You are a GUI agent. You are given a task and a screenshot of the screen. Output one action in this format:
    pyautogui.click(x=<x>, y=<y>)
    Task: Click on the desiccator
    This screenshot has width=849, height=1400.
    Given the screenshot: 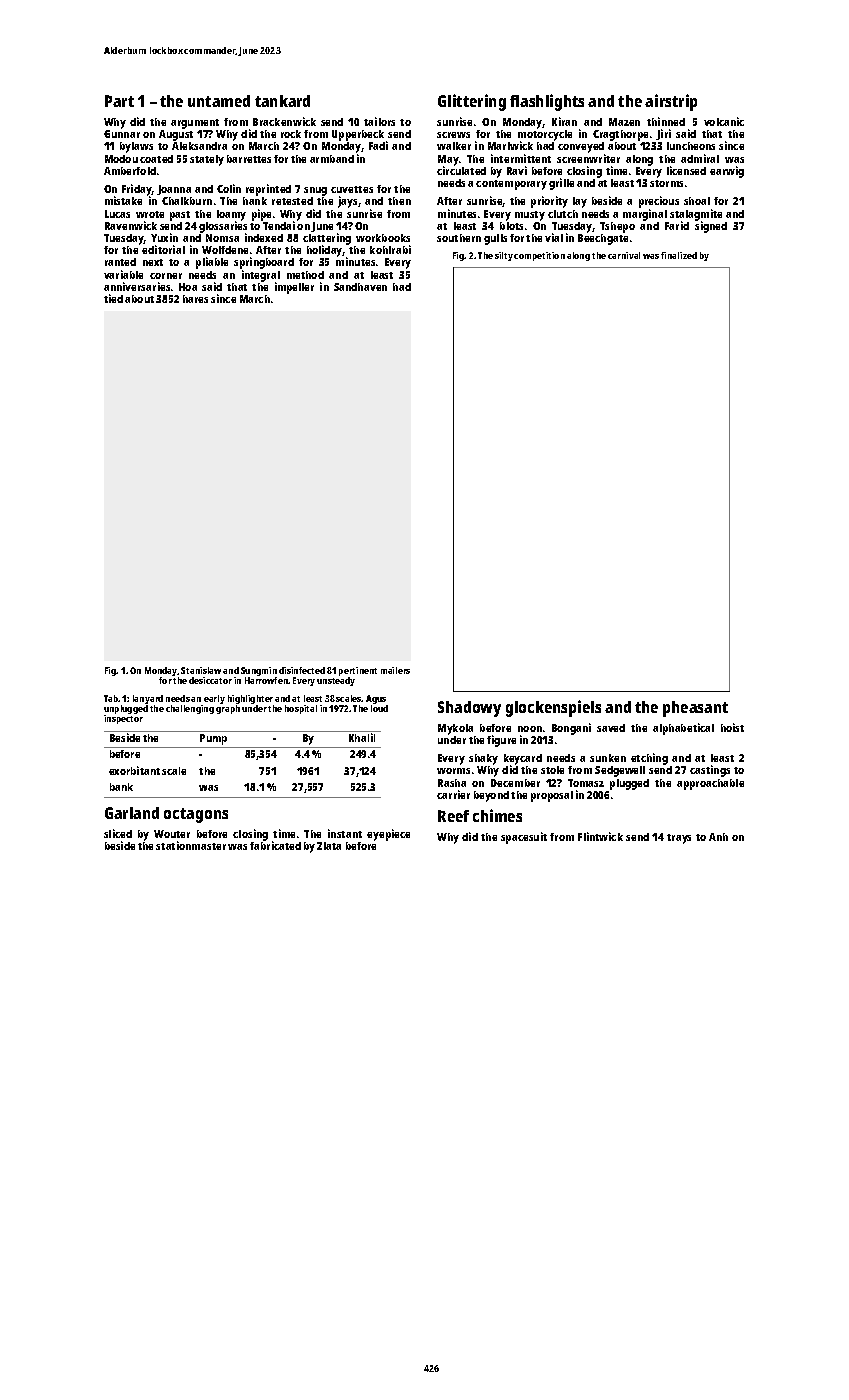 What is the action you would take?
    pyautogui.click(x=210, y=680)
